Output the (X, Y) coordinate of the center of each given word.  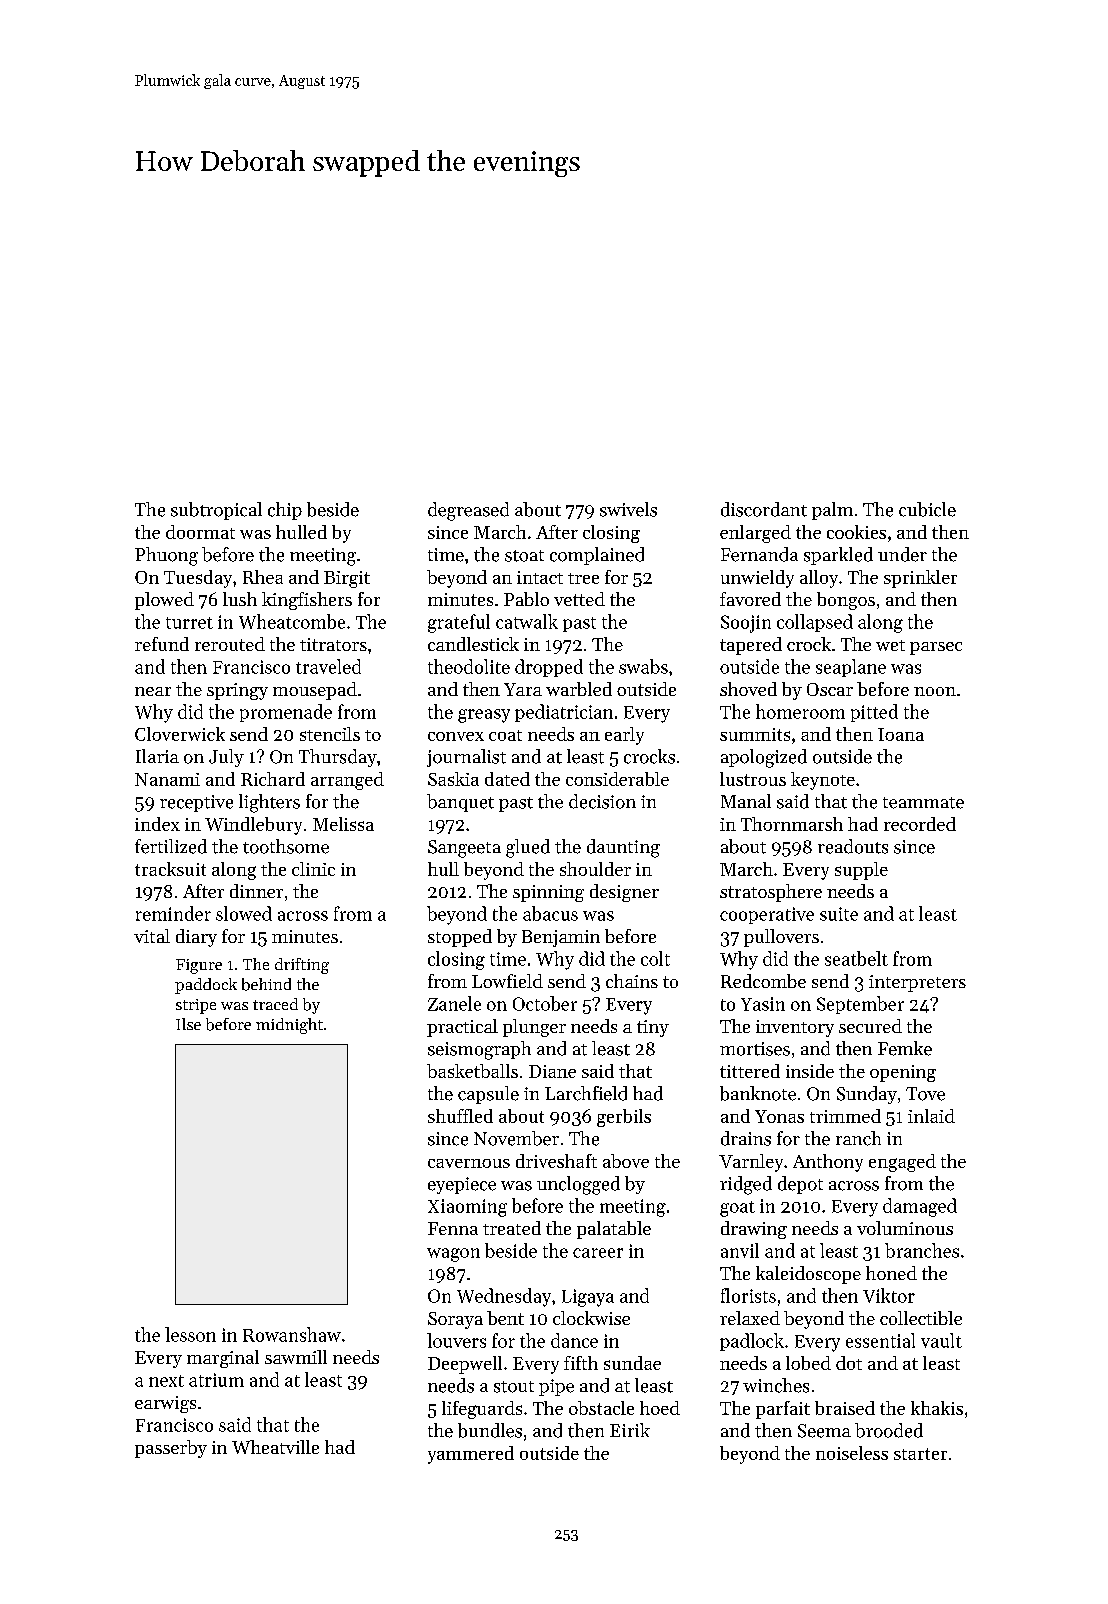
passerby (171, 1449)
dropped (549, 668)
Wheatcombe (292, 621)
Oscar (830, 689)
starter (920, 1454)
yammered (471, 1455)
